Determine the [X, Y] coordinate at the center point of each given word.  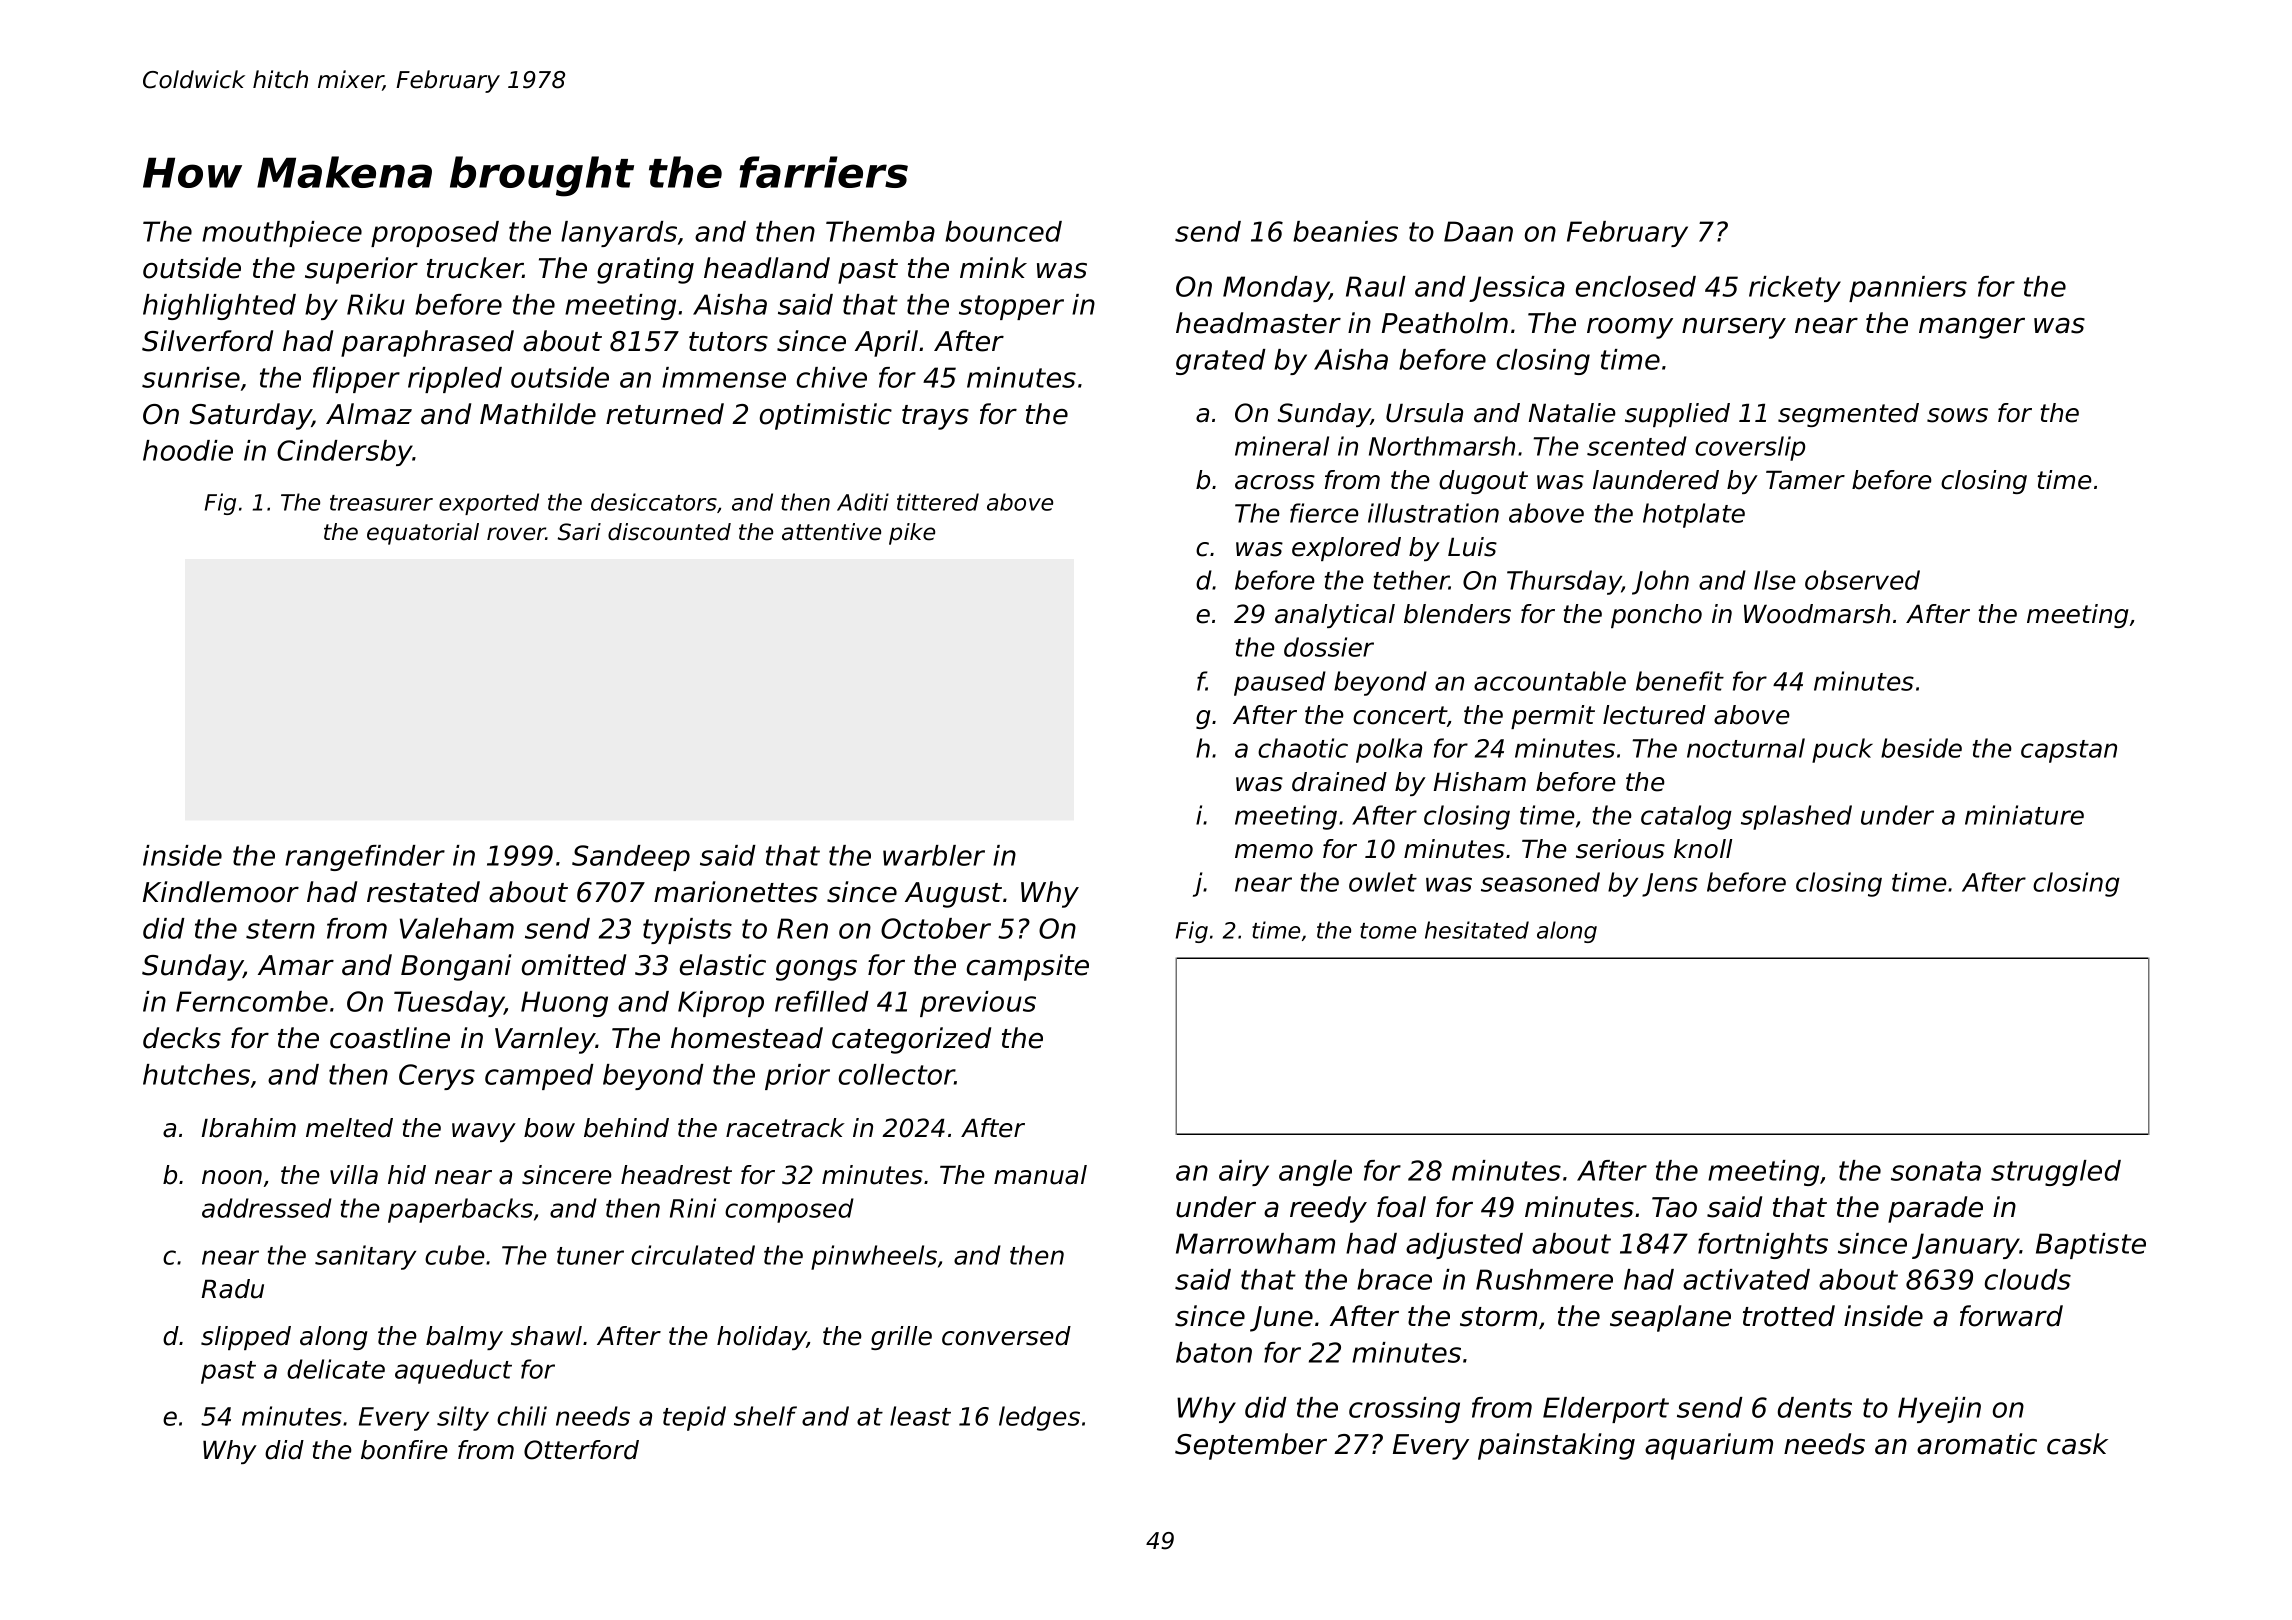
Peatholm [1445, 323]
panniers [1908, 289]
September [1251, 1446]
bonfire [404, 1450]
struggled [2056, 1173]
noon [232, 1177]
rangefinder [365, 858]
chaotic [1303, 748]
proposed [435, 234]
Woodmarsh [1817, 614]
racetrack [785, 1128]
